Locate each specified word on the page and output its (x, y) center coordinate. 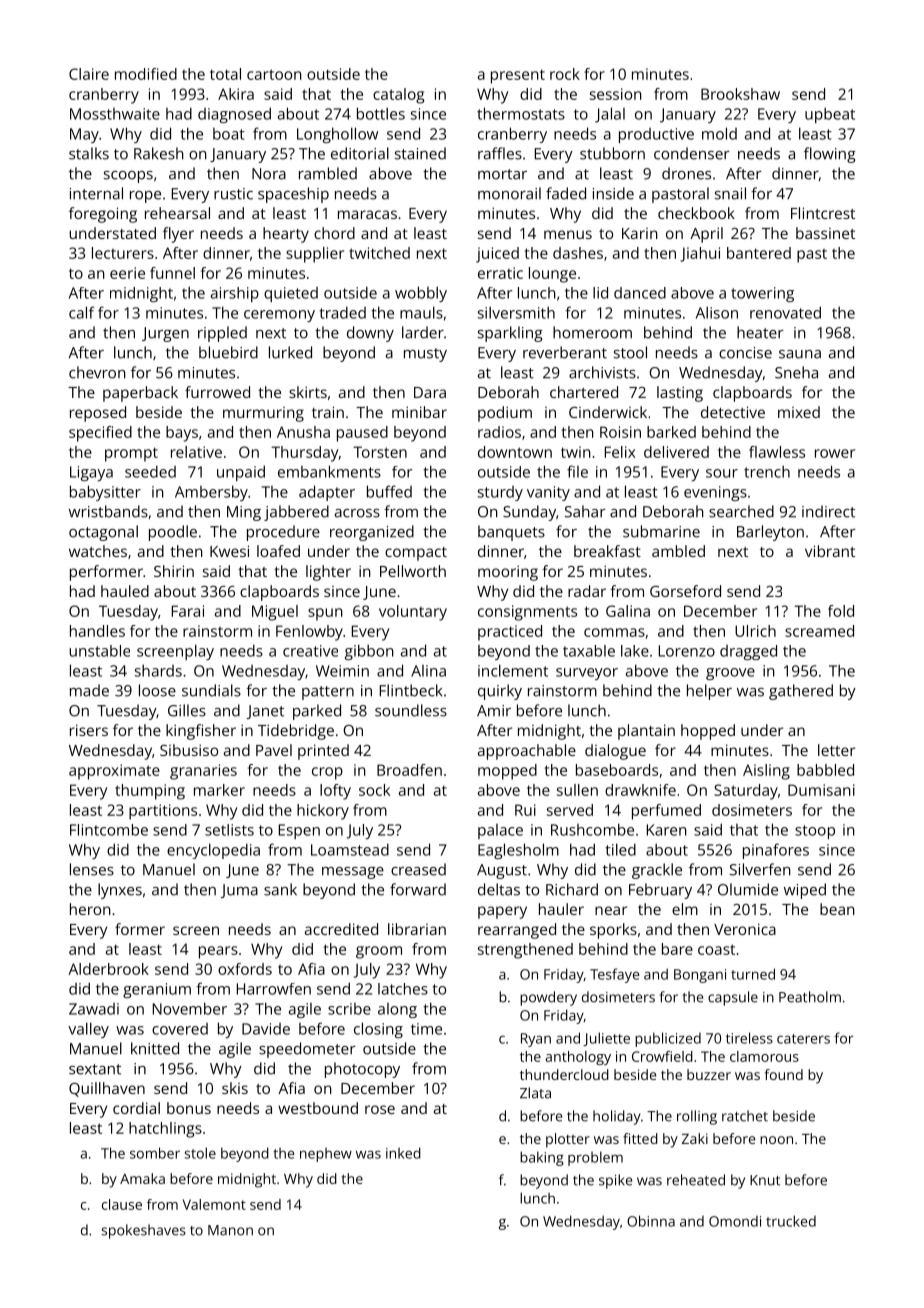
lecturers (123, 253)
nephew (326, 1155)
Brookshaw (740, 94)
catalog (398, 96)
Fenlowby (309, 633)
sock (374, 790)
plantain (646, 732)
